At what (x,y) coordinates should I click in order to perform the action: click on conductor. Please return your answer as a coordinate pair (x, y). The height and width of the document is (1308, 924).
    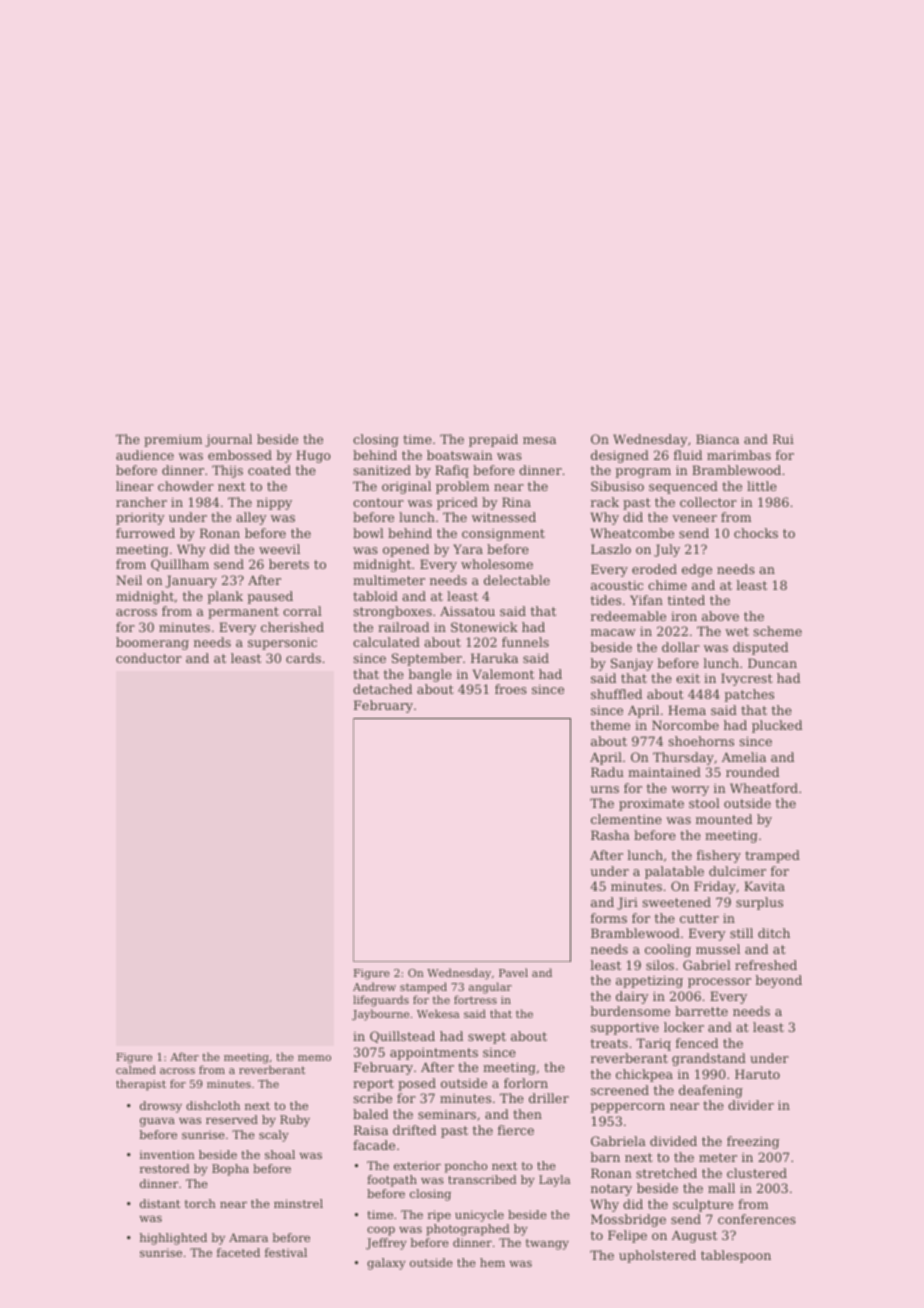
    Looking at the image, I should click on (149, 658).
